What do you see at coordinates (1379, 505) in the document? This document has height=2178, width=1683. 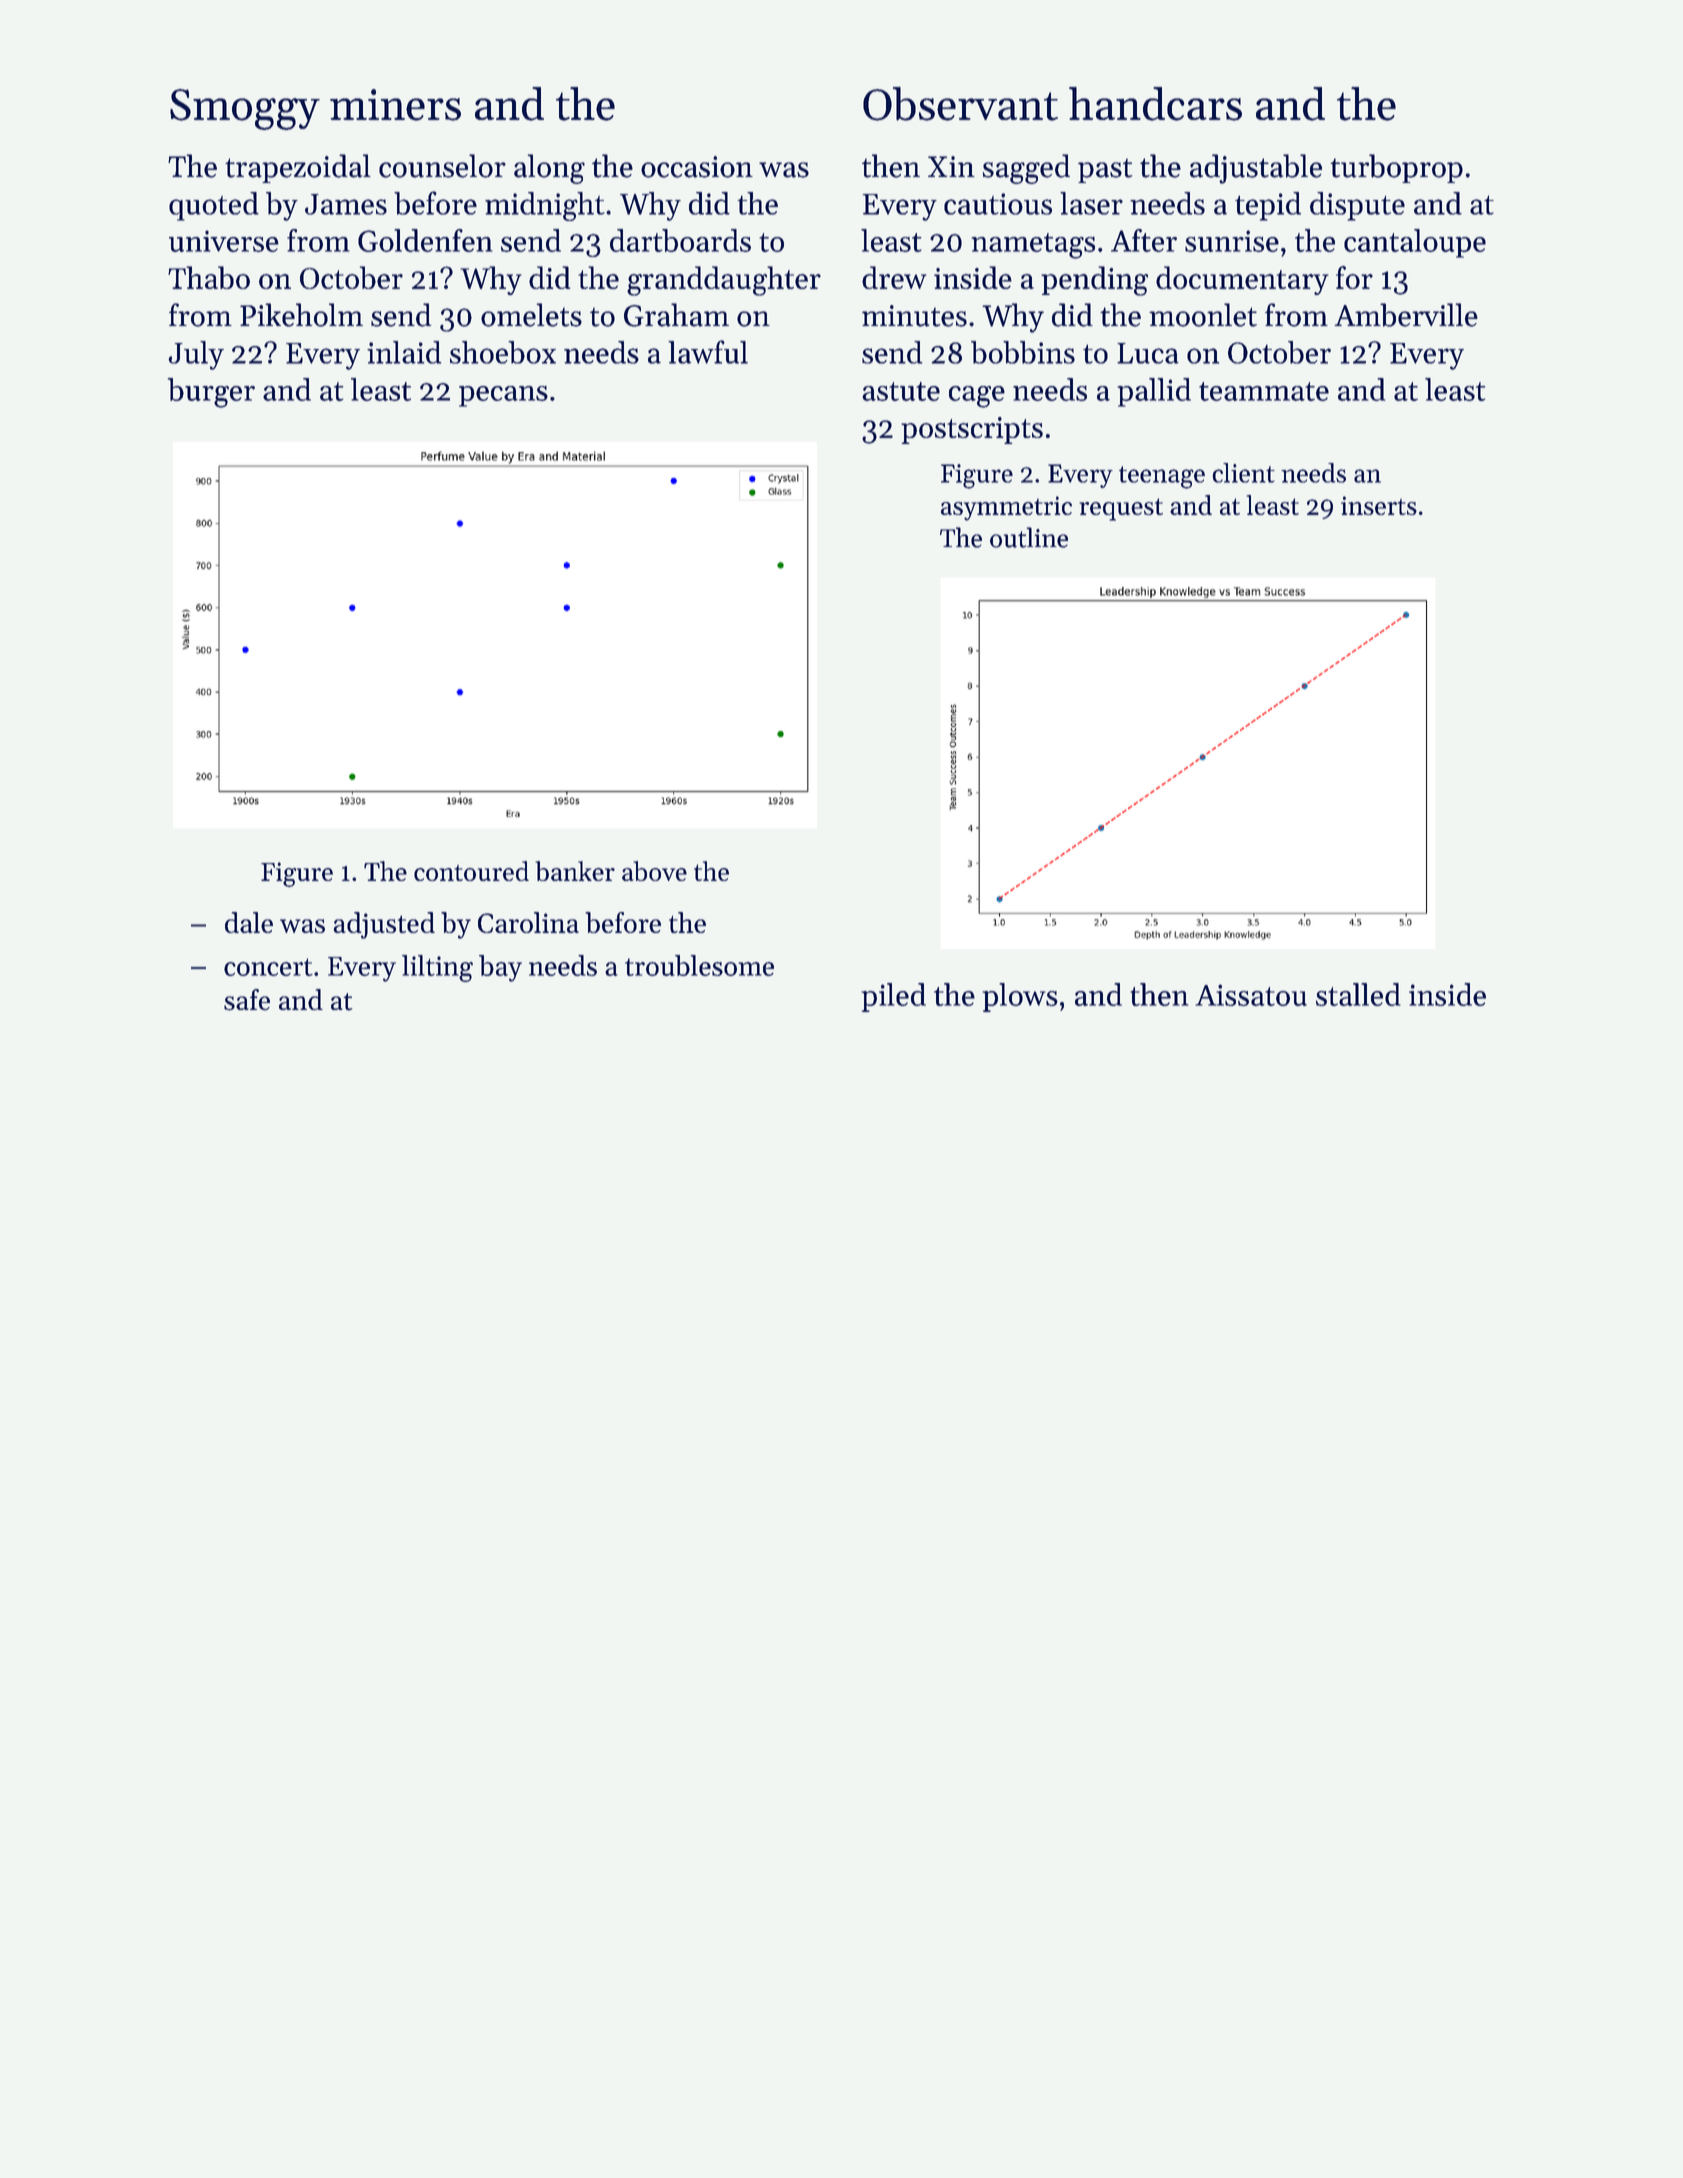 I see `inserts` at bounding box center [1379, 505].
